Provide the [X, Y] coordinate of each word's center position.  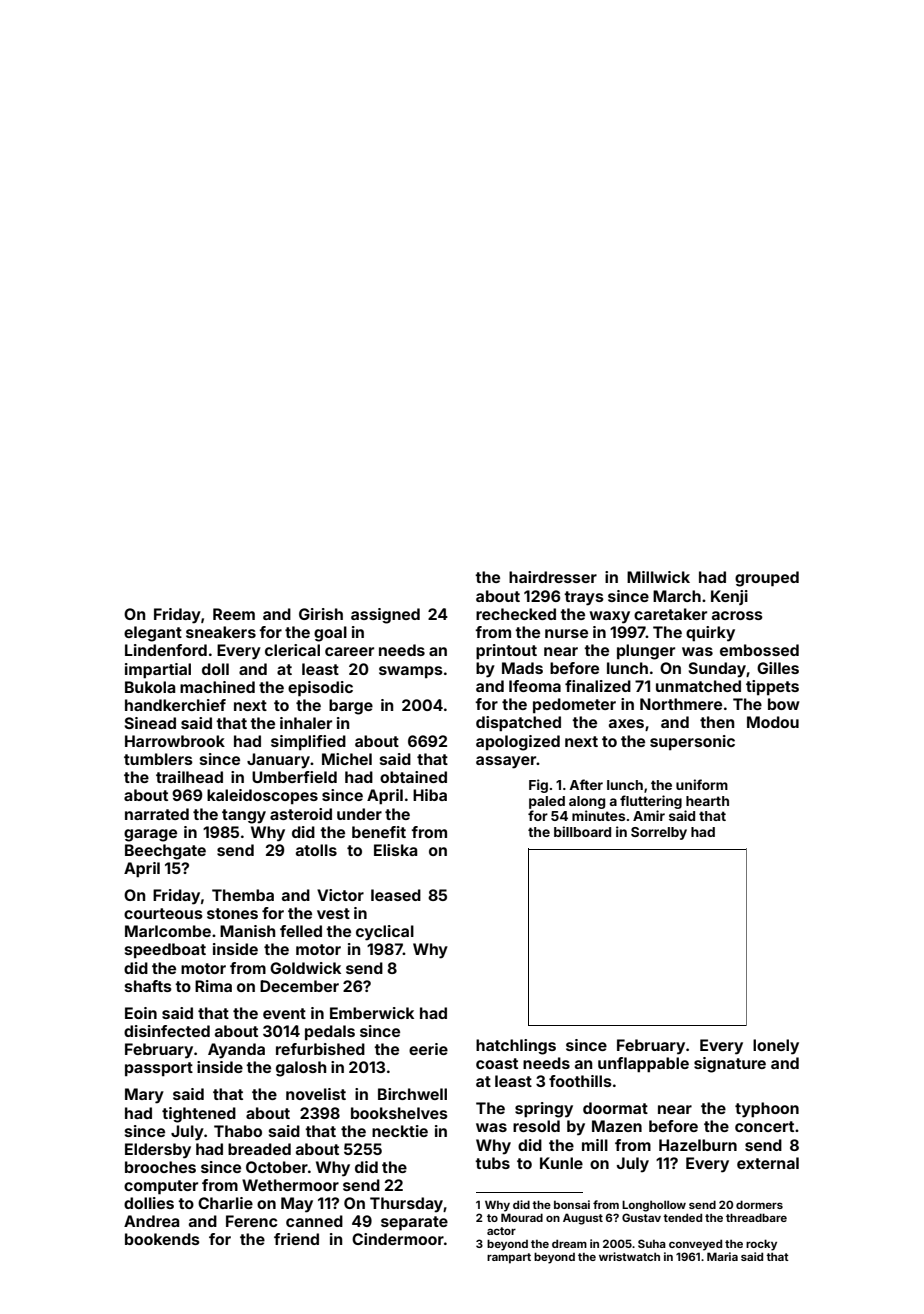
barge [351, 707]
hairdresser [553, 577]
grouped [767, 579]
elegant [153, 634]
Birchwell [412, 1094]
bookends [162, 1239]
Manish [247, 931]
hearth [707, 801]
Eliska [395, 850]
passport [159, 1069]
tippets [772, 687]
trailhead [189, 777]
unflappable [643, 1064]
